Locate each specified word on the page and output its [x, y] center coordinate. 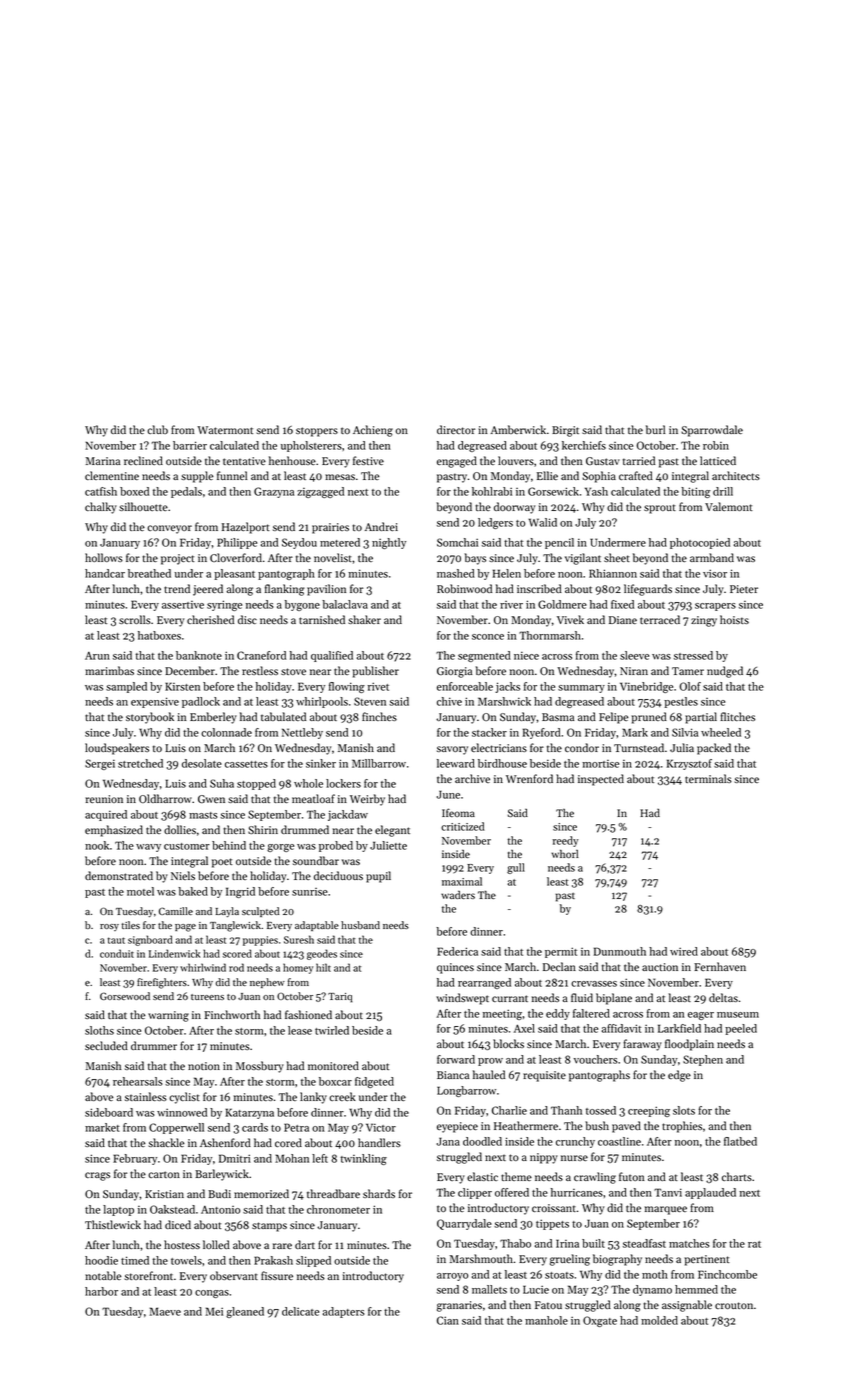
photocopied [700, 543]
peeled [741, 1029]
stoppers [317, 432]
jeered [208, 590]
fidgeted [374, 1082]
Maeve [165, 1311]
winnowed [182, 1112]
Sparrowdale [712, 431]
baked [193, 891]
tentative [244, 461]
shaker [364, 619]
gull [516, 868]
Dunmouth [620, 951]
